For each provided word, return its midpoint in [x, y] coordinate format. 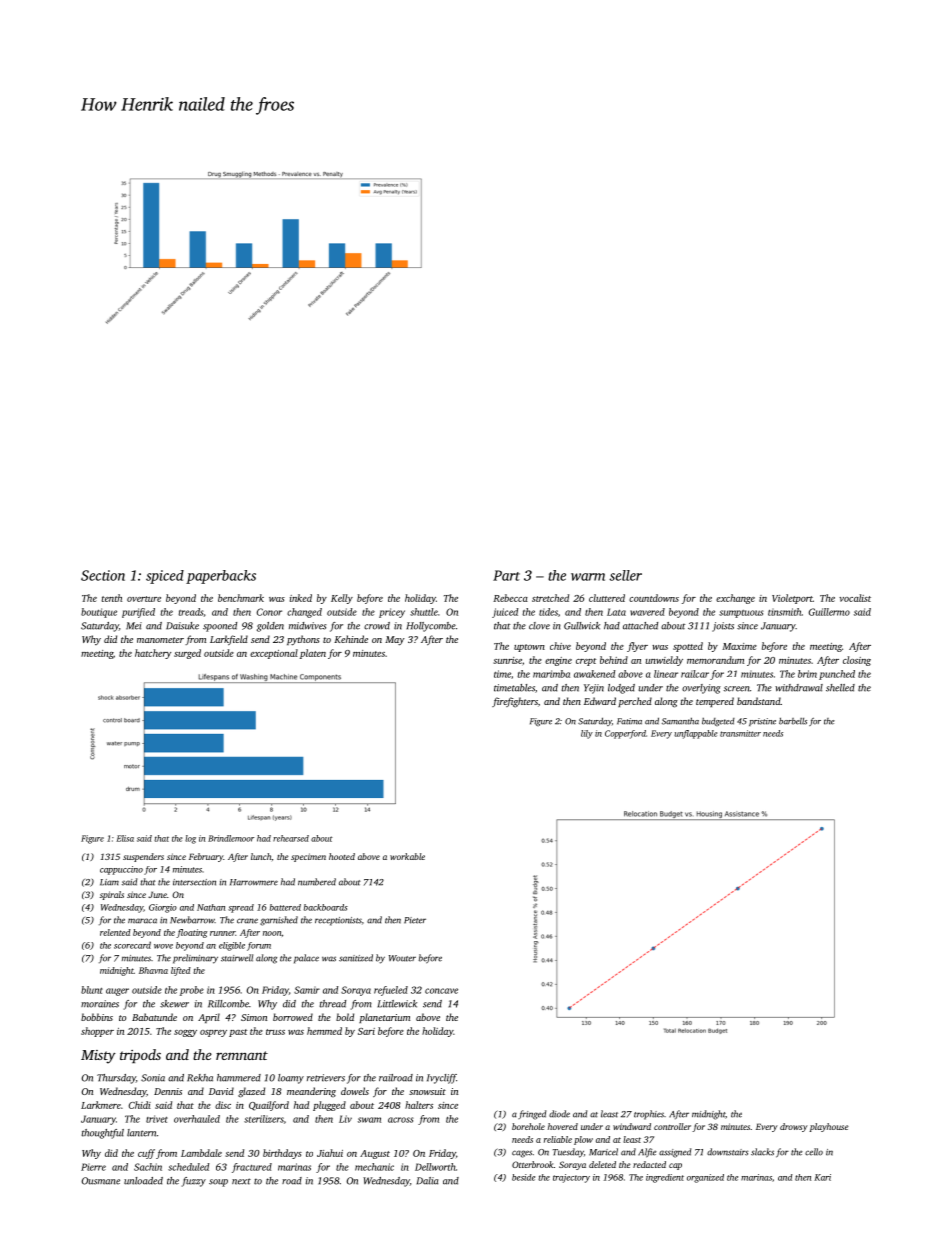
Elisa [125, 838]
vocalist [855, 598]
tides [548, 612]
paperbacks [221, 577]
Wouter [402, 958]
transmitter [740, 733]
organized [705, 1178]
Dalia [427, 1181]
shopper [97, 1032]
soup [218, 1183]
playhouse [829, 1127]
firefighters [515, 702]
